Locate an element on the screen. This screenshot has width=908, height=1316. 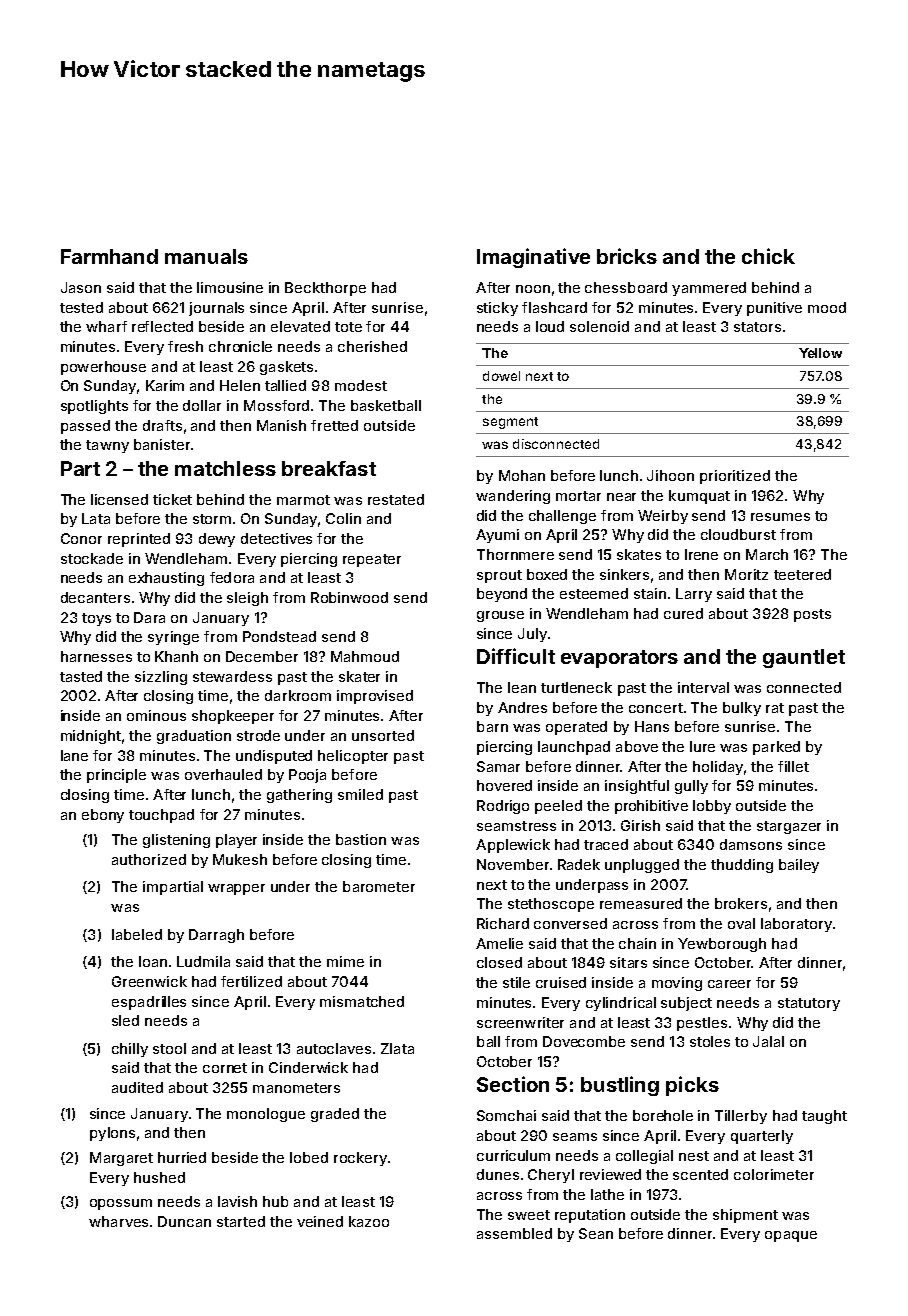
limousine is located at coordinates (230, 287).
